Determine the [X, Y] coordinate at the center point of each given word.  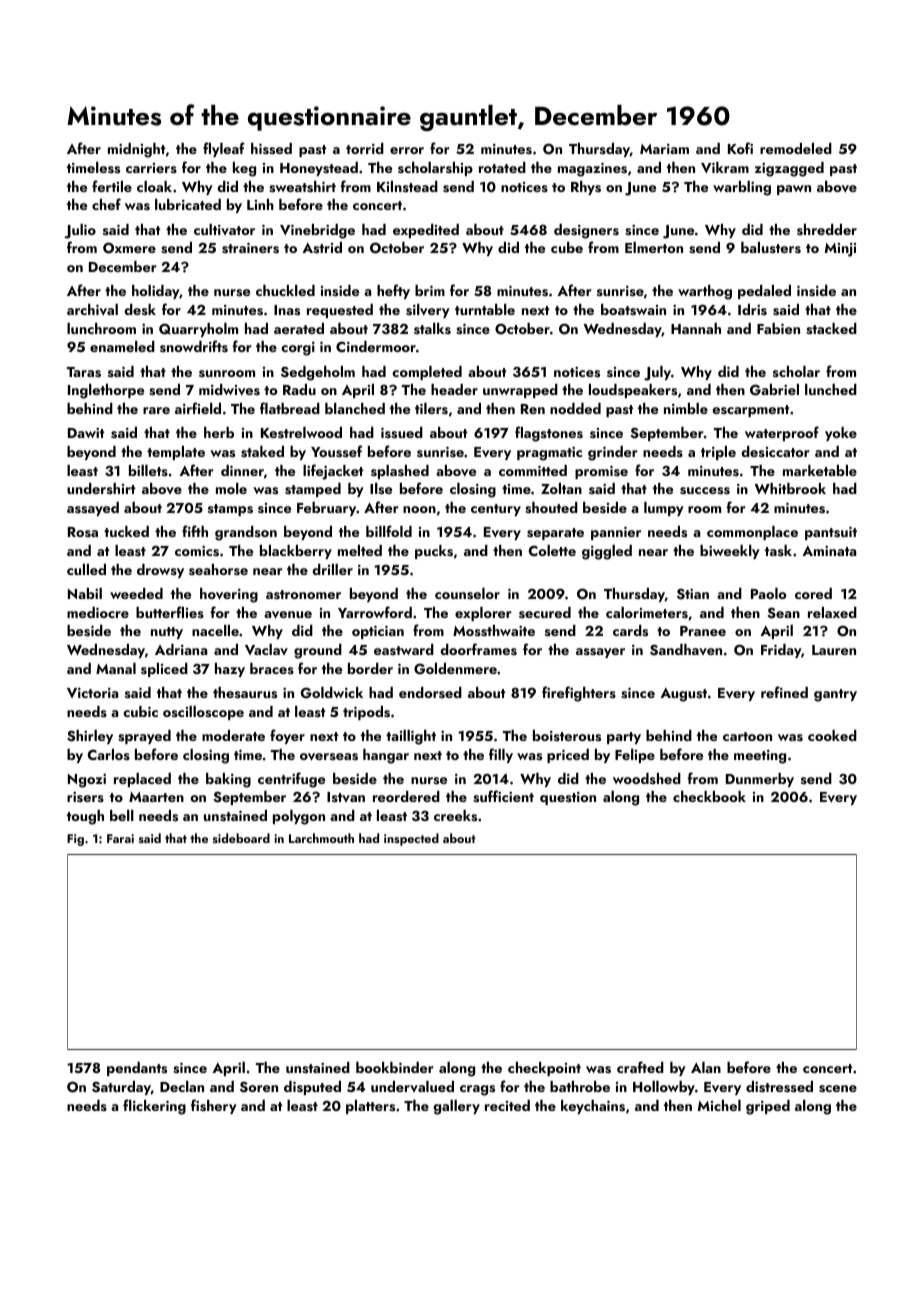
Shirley [90, 737]
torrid [365, 148]
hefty [393, 291]
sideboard [241, 838]
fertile [112, 186]
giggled [607, 552]
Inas [287, 310]
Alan [706, 1067]
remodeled [796, 148]
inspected [411, 839]
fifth [195, 531]
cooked [832, 735]
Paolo [768, 593]
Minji [840, 250]
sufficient [503, 796]
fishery [214, 1106]
